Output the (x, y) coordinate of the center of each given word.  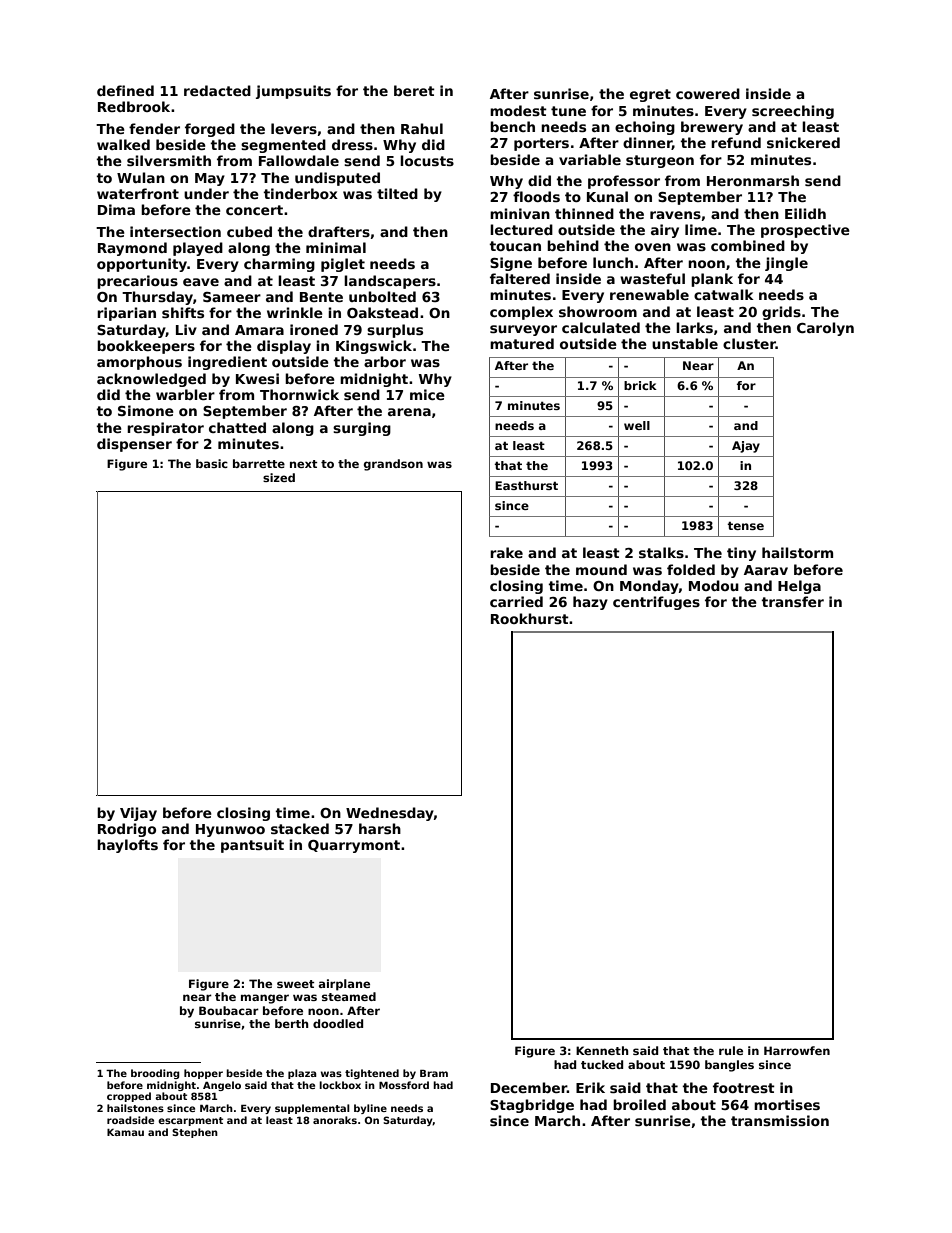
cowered (708, 93)
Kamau (125, 1132)
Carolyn (825, 329)
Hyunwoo (230, 830)
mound (601, 569)
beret (414, 90)
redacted (217, 90)
